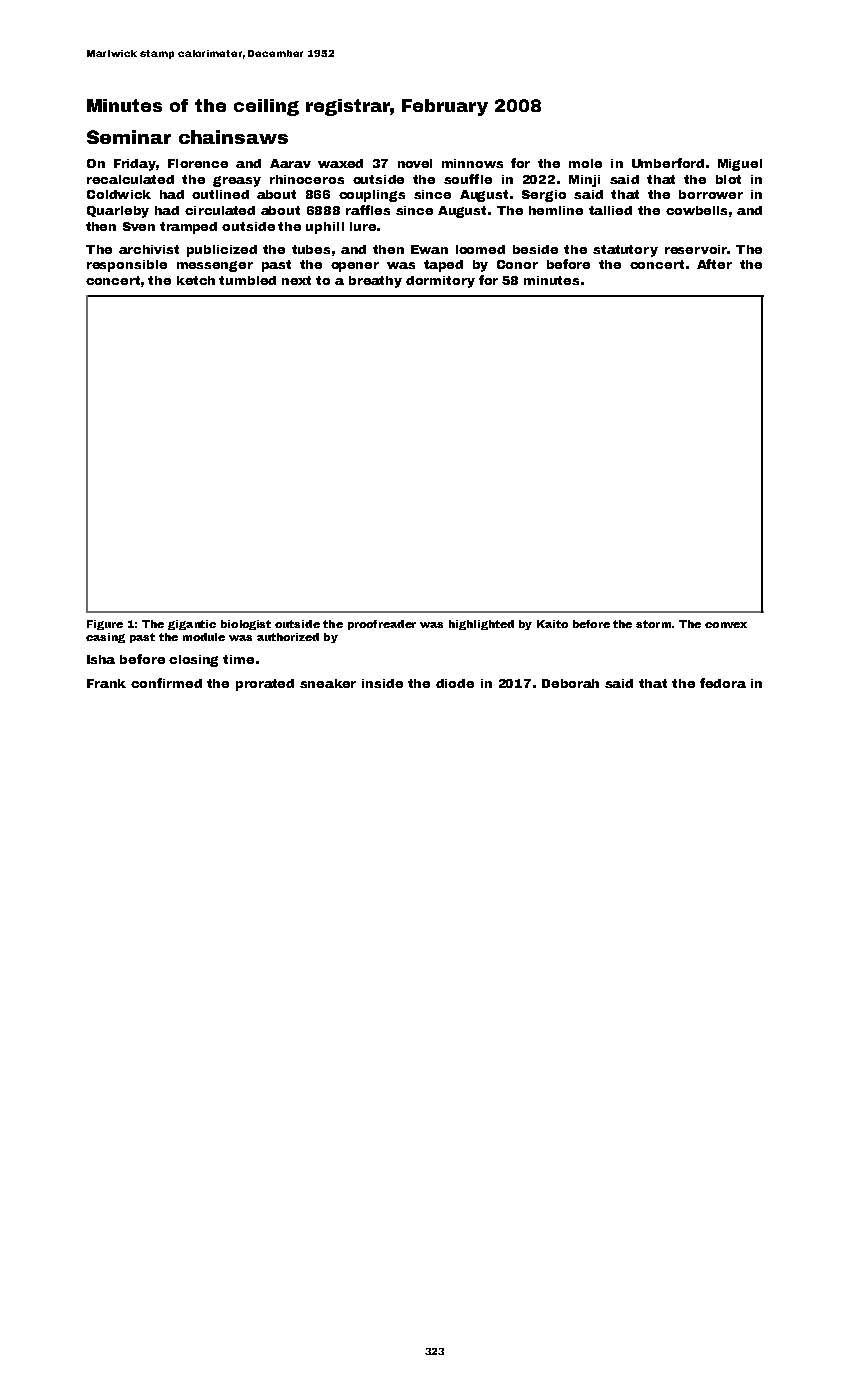 This image has height=1400, width=849. What do you see at coordinates (696, 249) in the image?
I see `reservoir` at bounding box center [696, 249].
